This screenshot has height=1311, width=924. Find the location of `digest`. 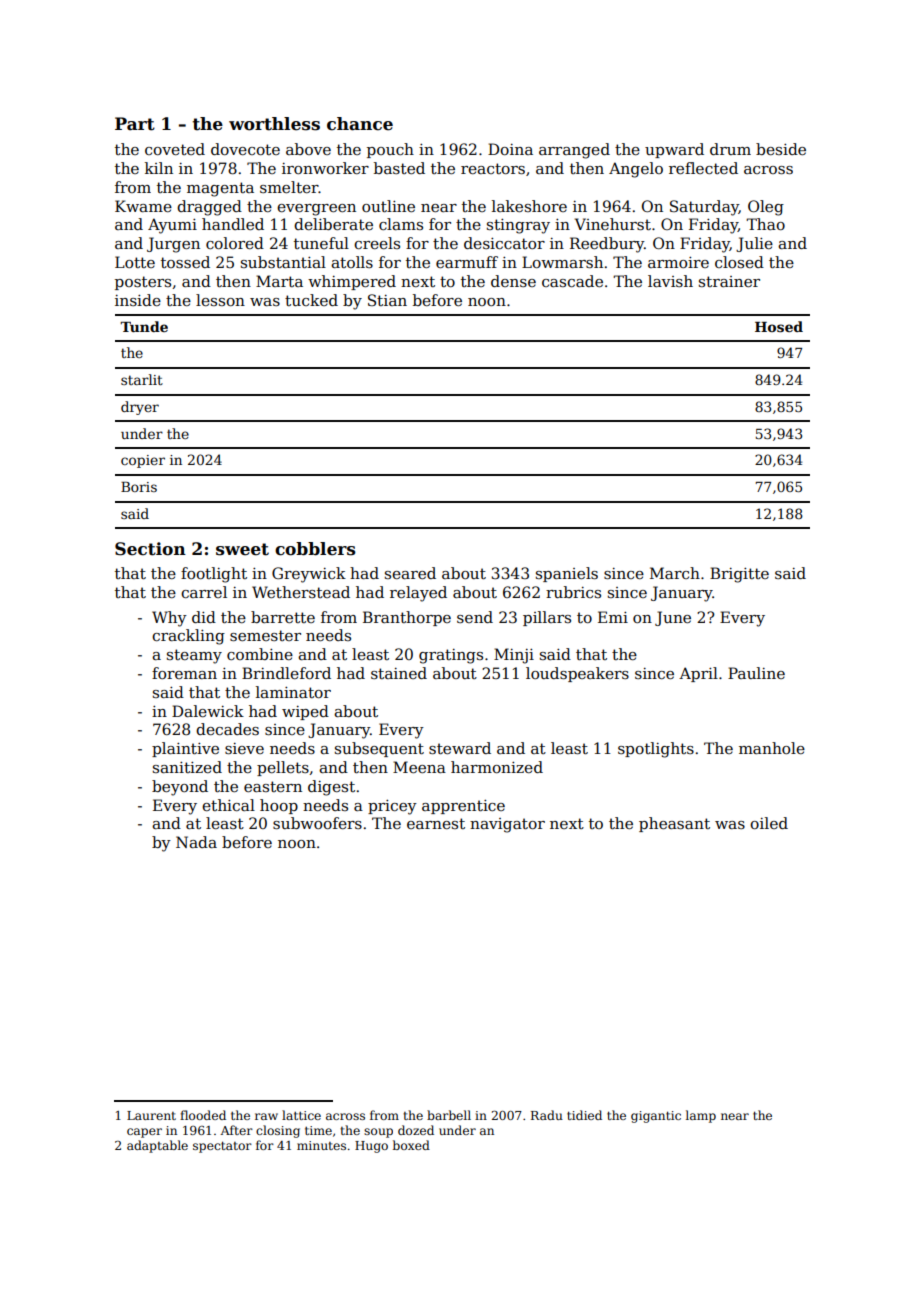

digest is located at coordinates (331, 788).
